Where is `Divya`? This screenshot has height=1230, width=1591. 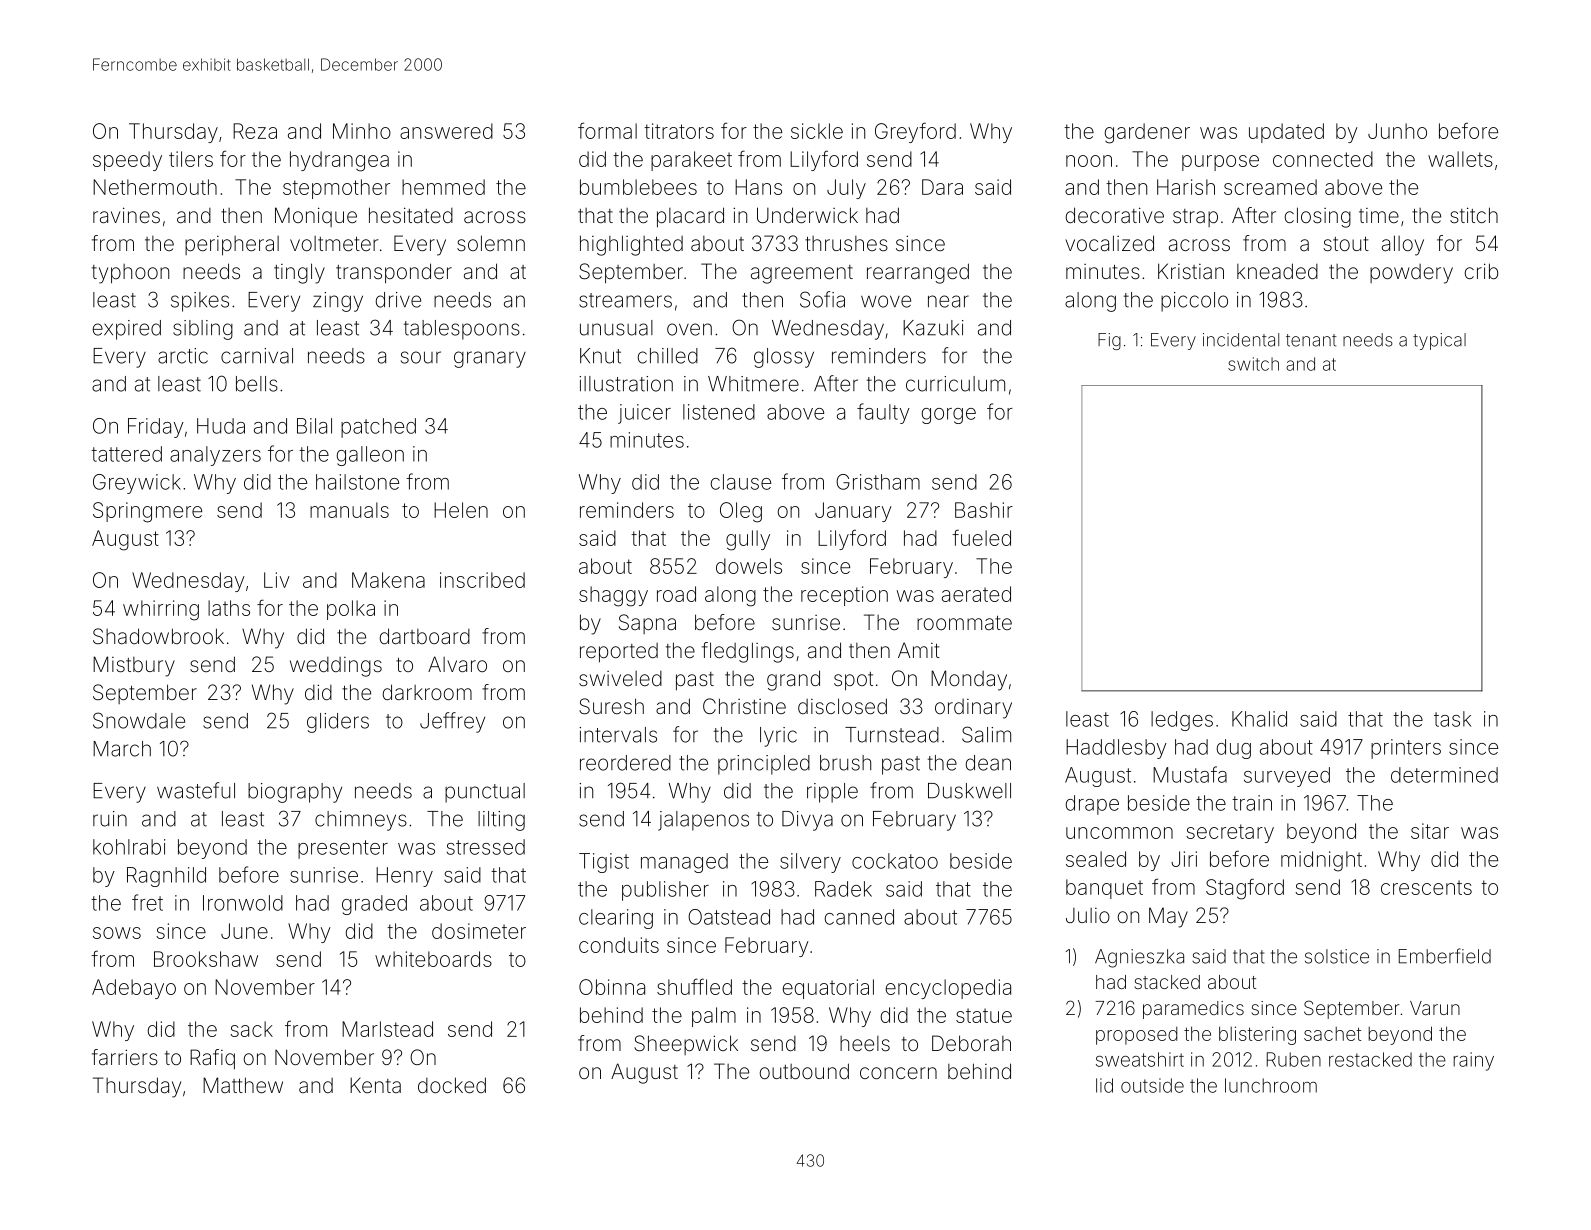
Divya is located at coordinates (807, 821).
